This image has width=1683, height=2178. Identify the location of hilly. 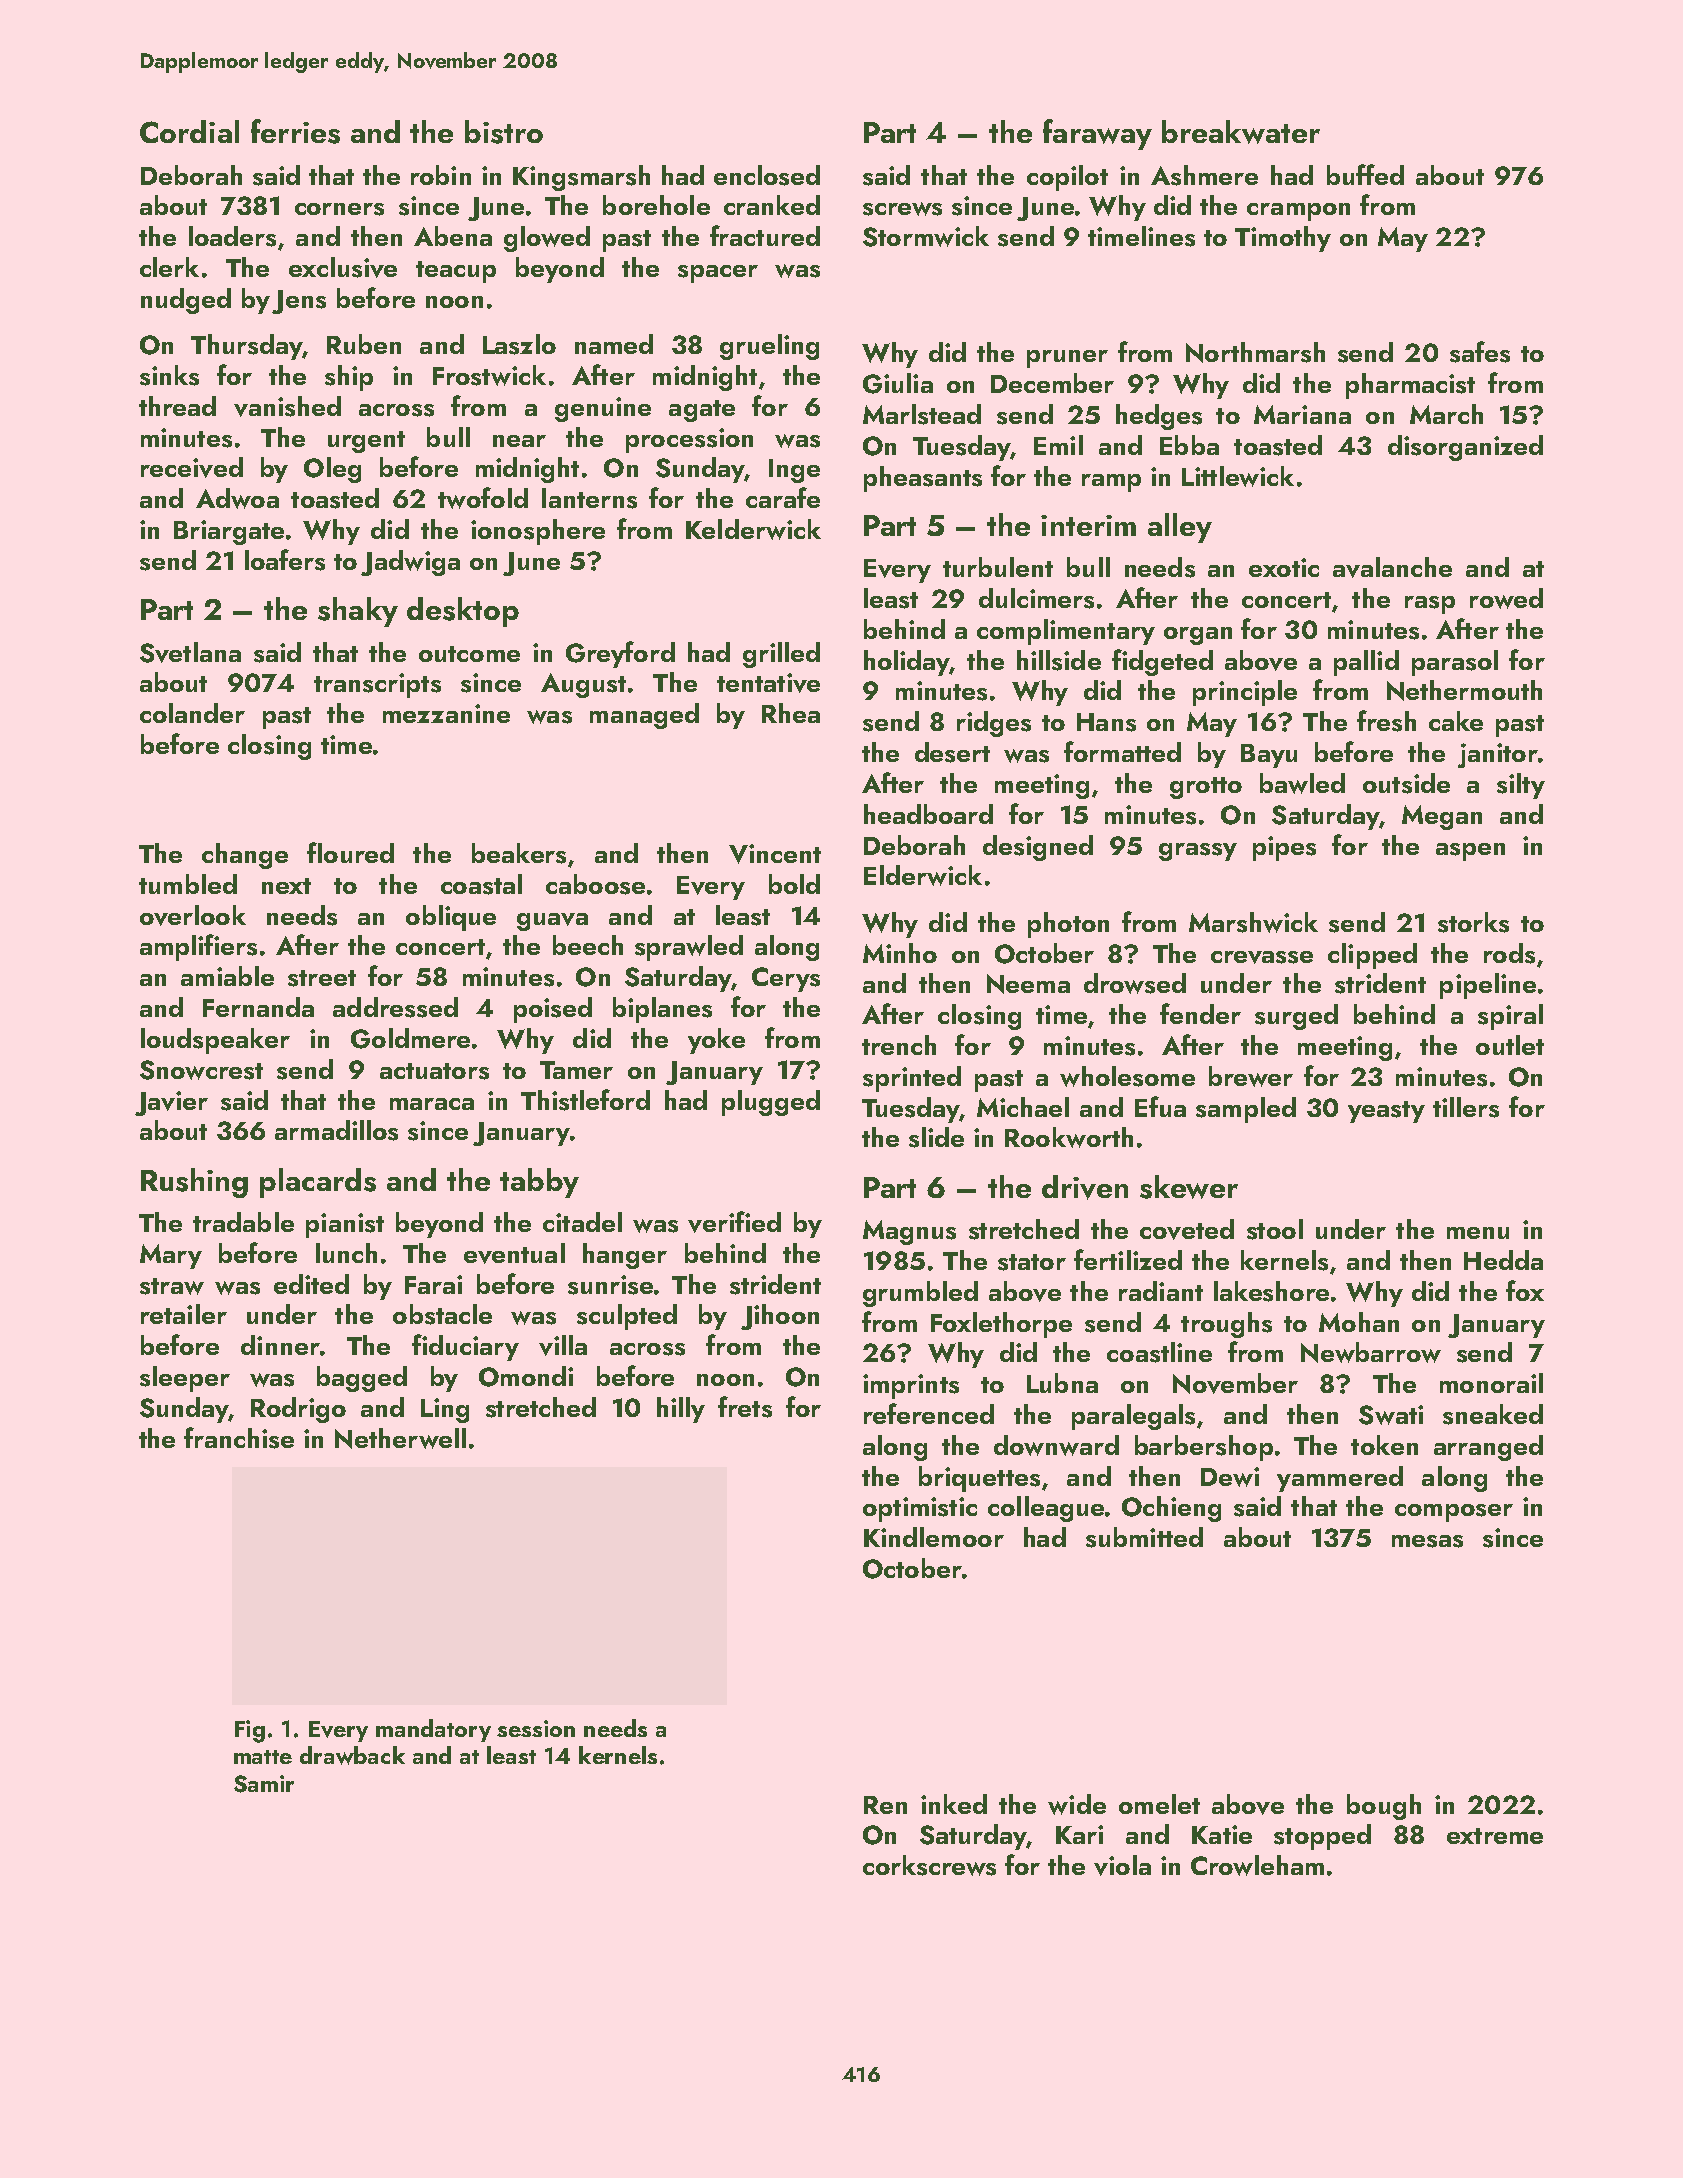
(681, 1410).
